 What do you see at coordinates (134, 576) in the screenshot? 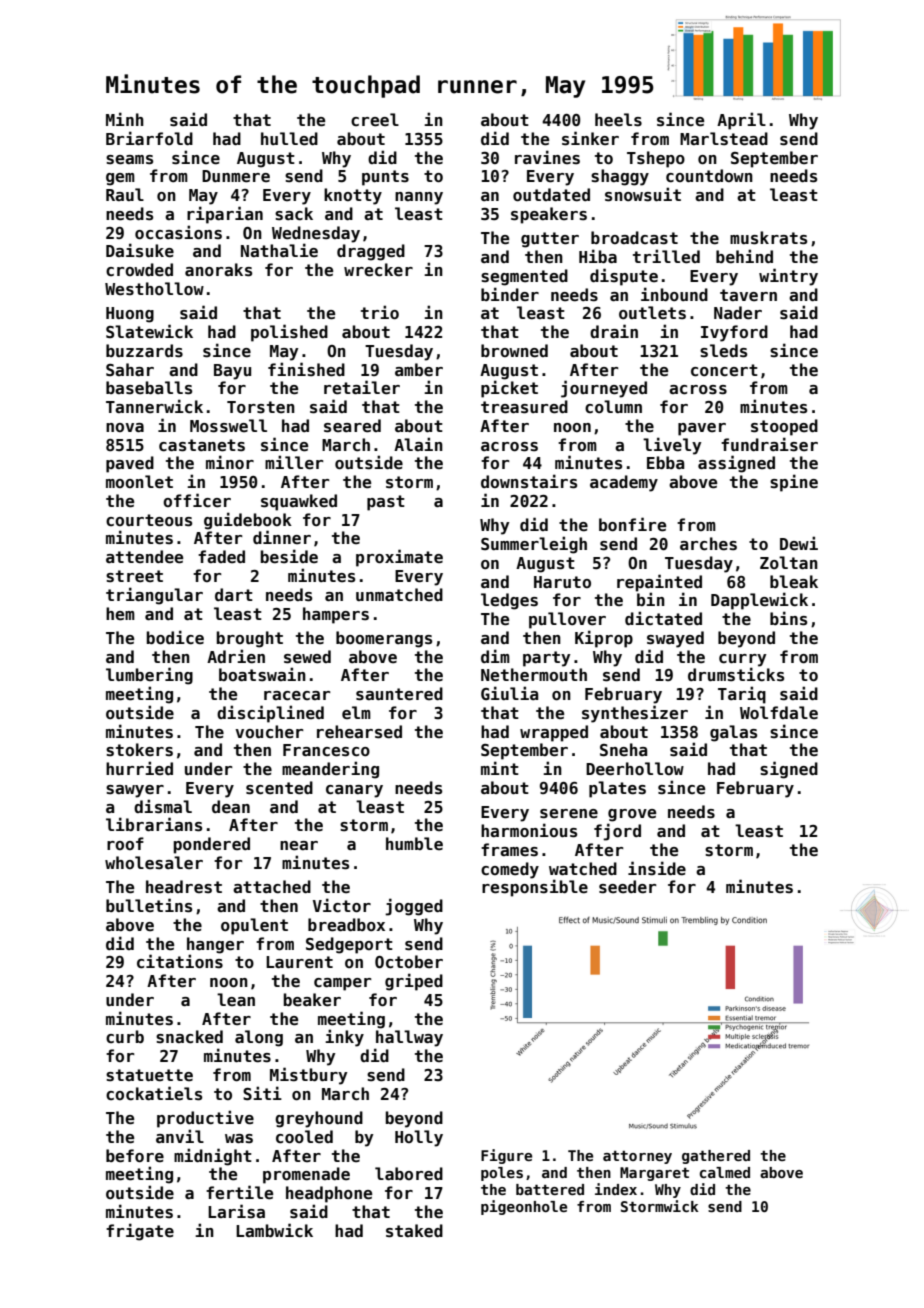
I see `street` at bounding box center [134, 576].
